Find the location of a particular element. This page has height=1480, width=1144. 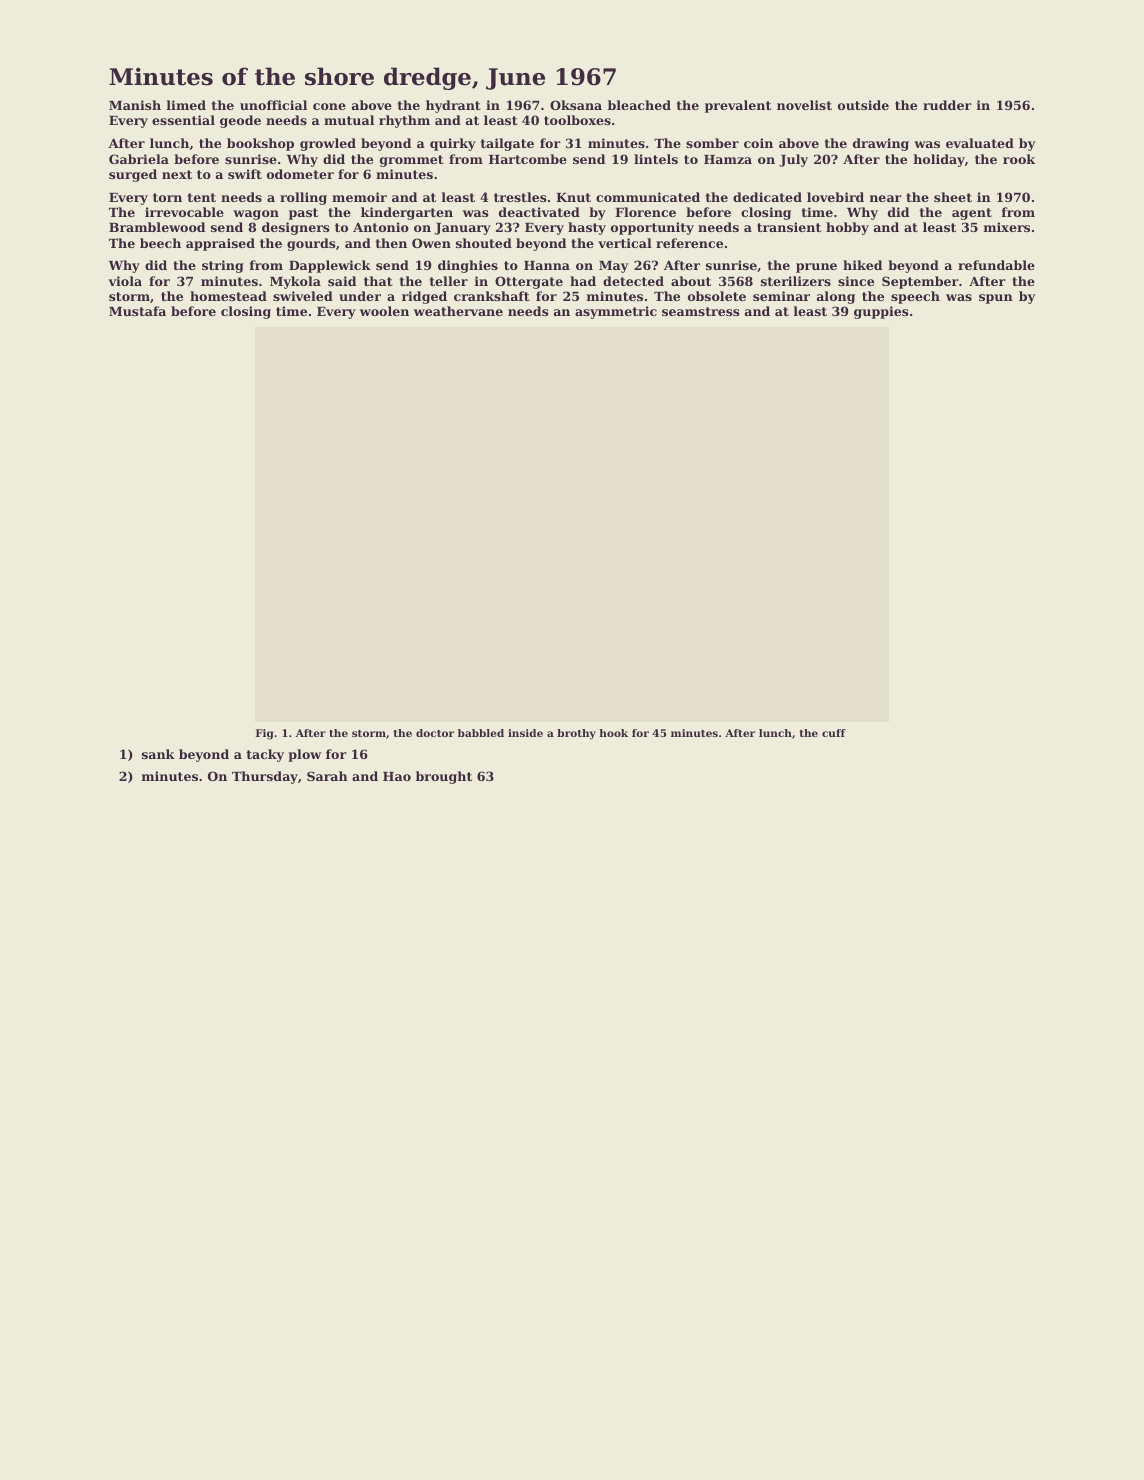

bleached is located at coordinates (639, 105).
